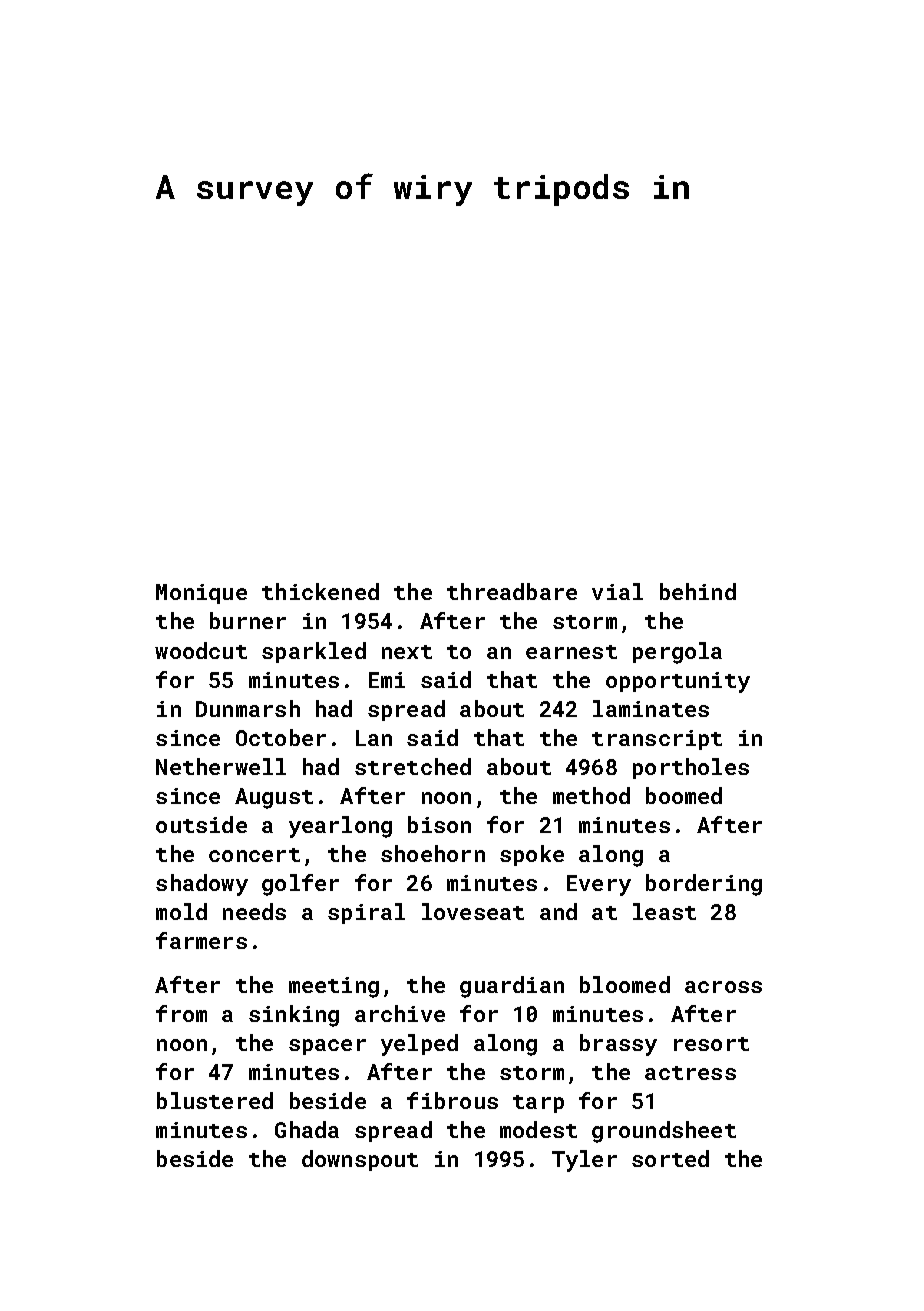 The height and width of the screenshot is (1311, 924). I want to click on woodcut, so click(201, 650).
